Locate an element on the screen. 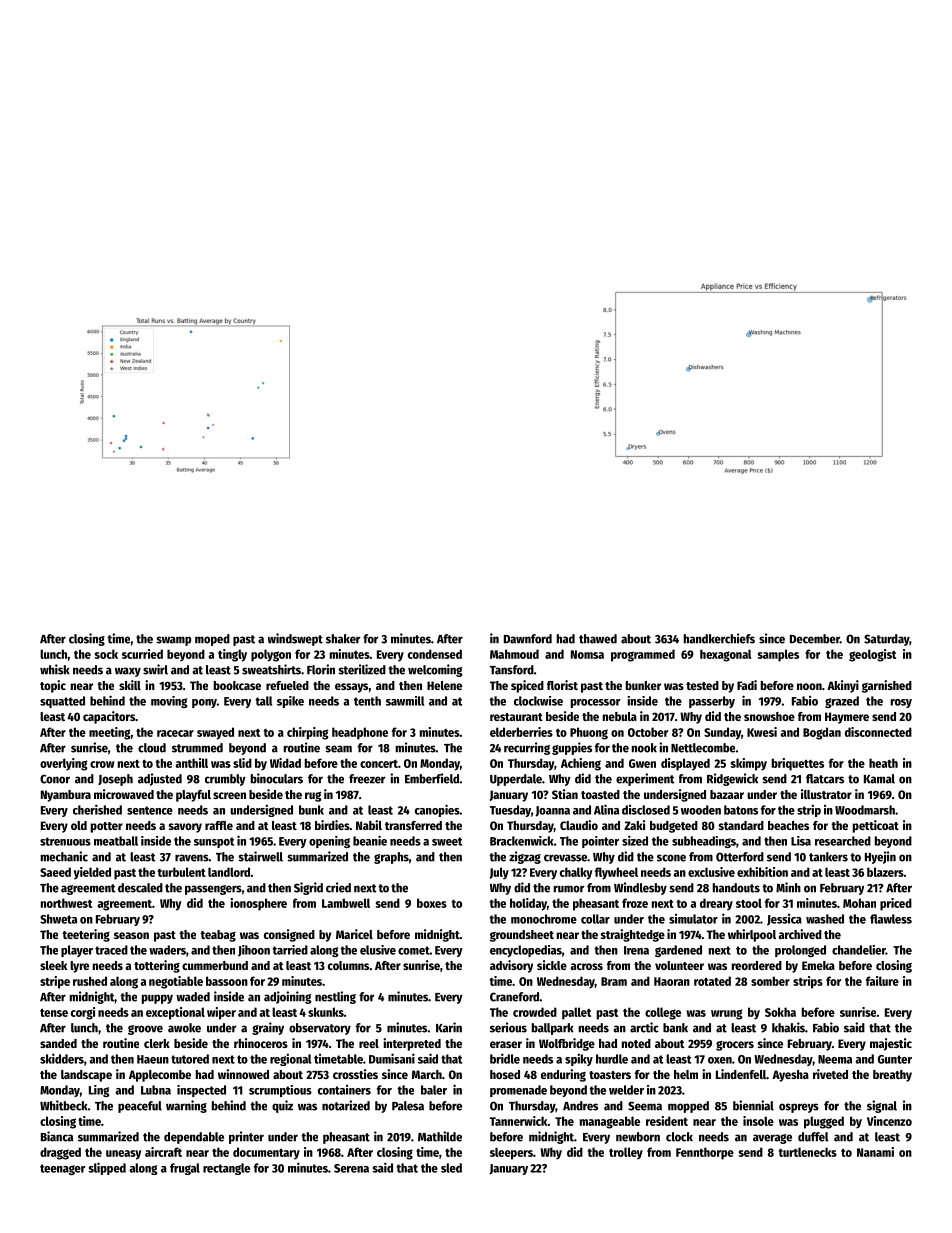 The image size is (952, 1233). monochrome is located at coordinates (544, 919).
